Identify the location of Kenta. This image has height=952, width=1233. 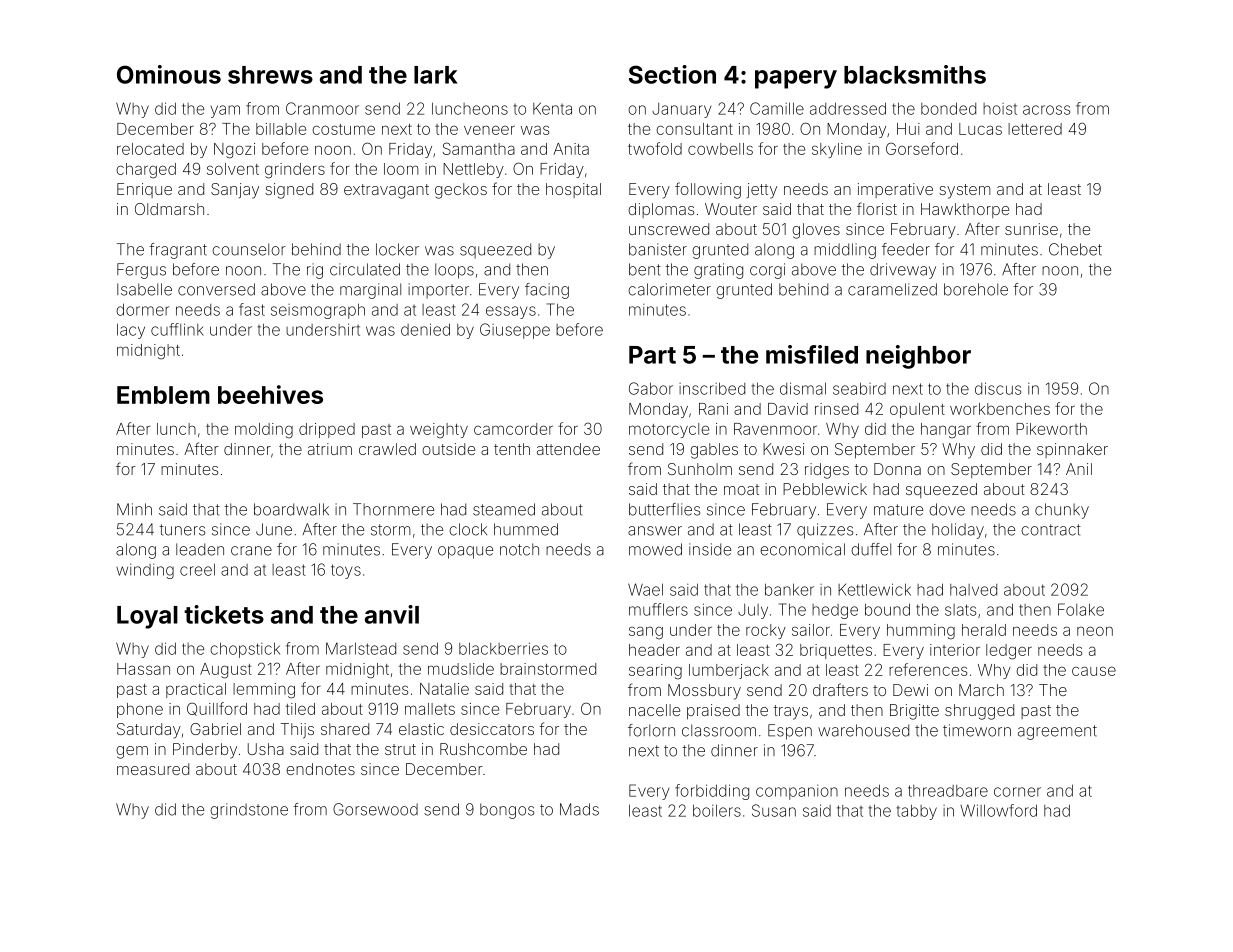
(552, 108).
